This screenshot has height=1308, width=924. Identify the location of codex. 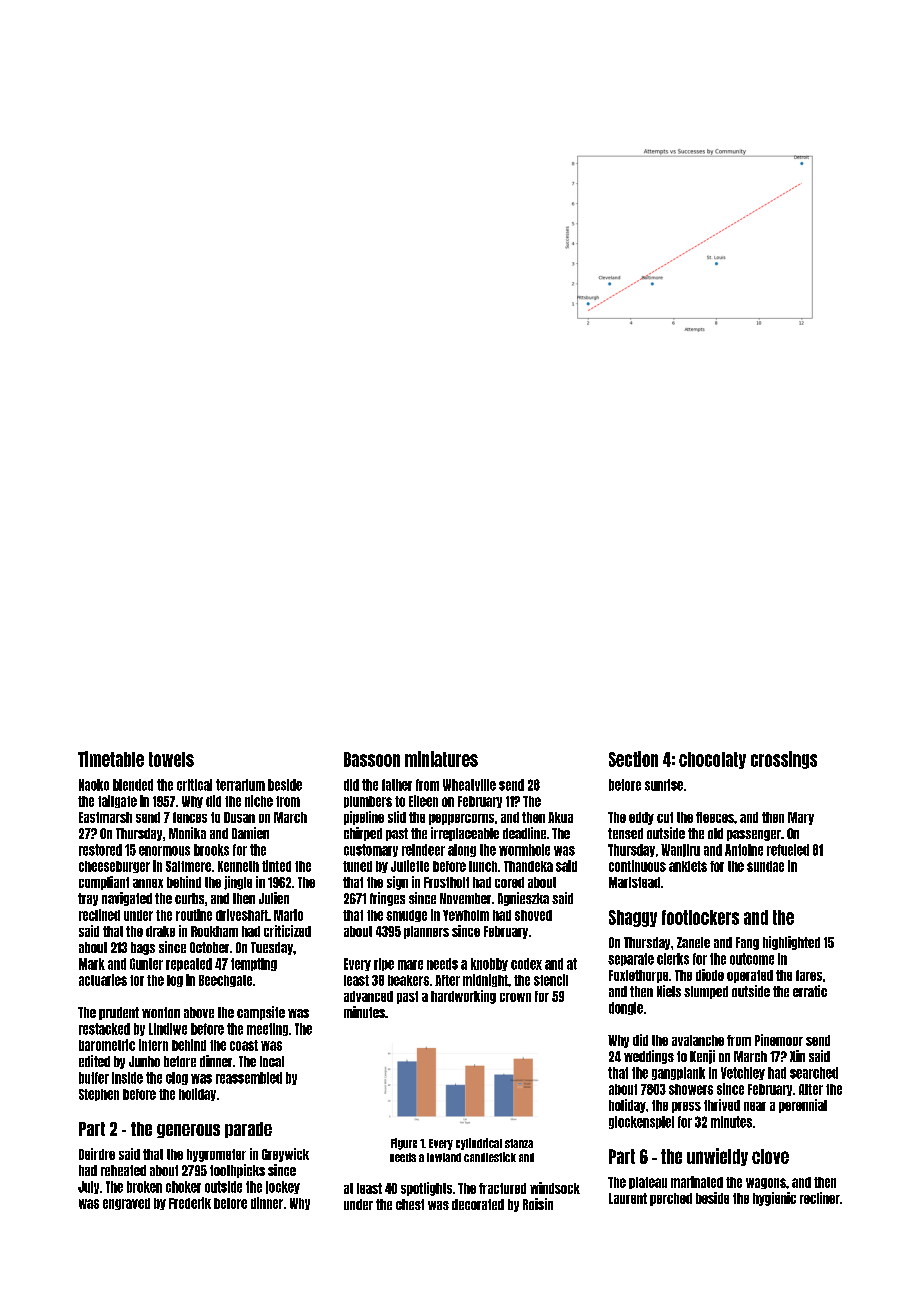
(526, 964).
